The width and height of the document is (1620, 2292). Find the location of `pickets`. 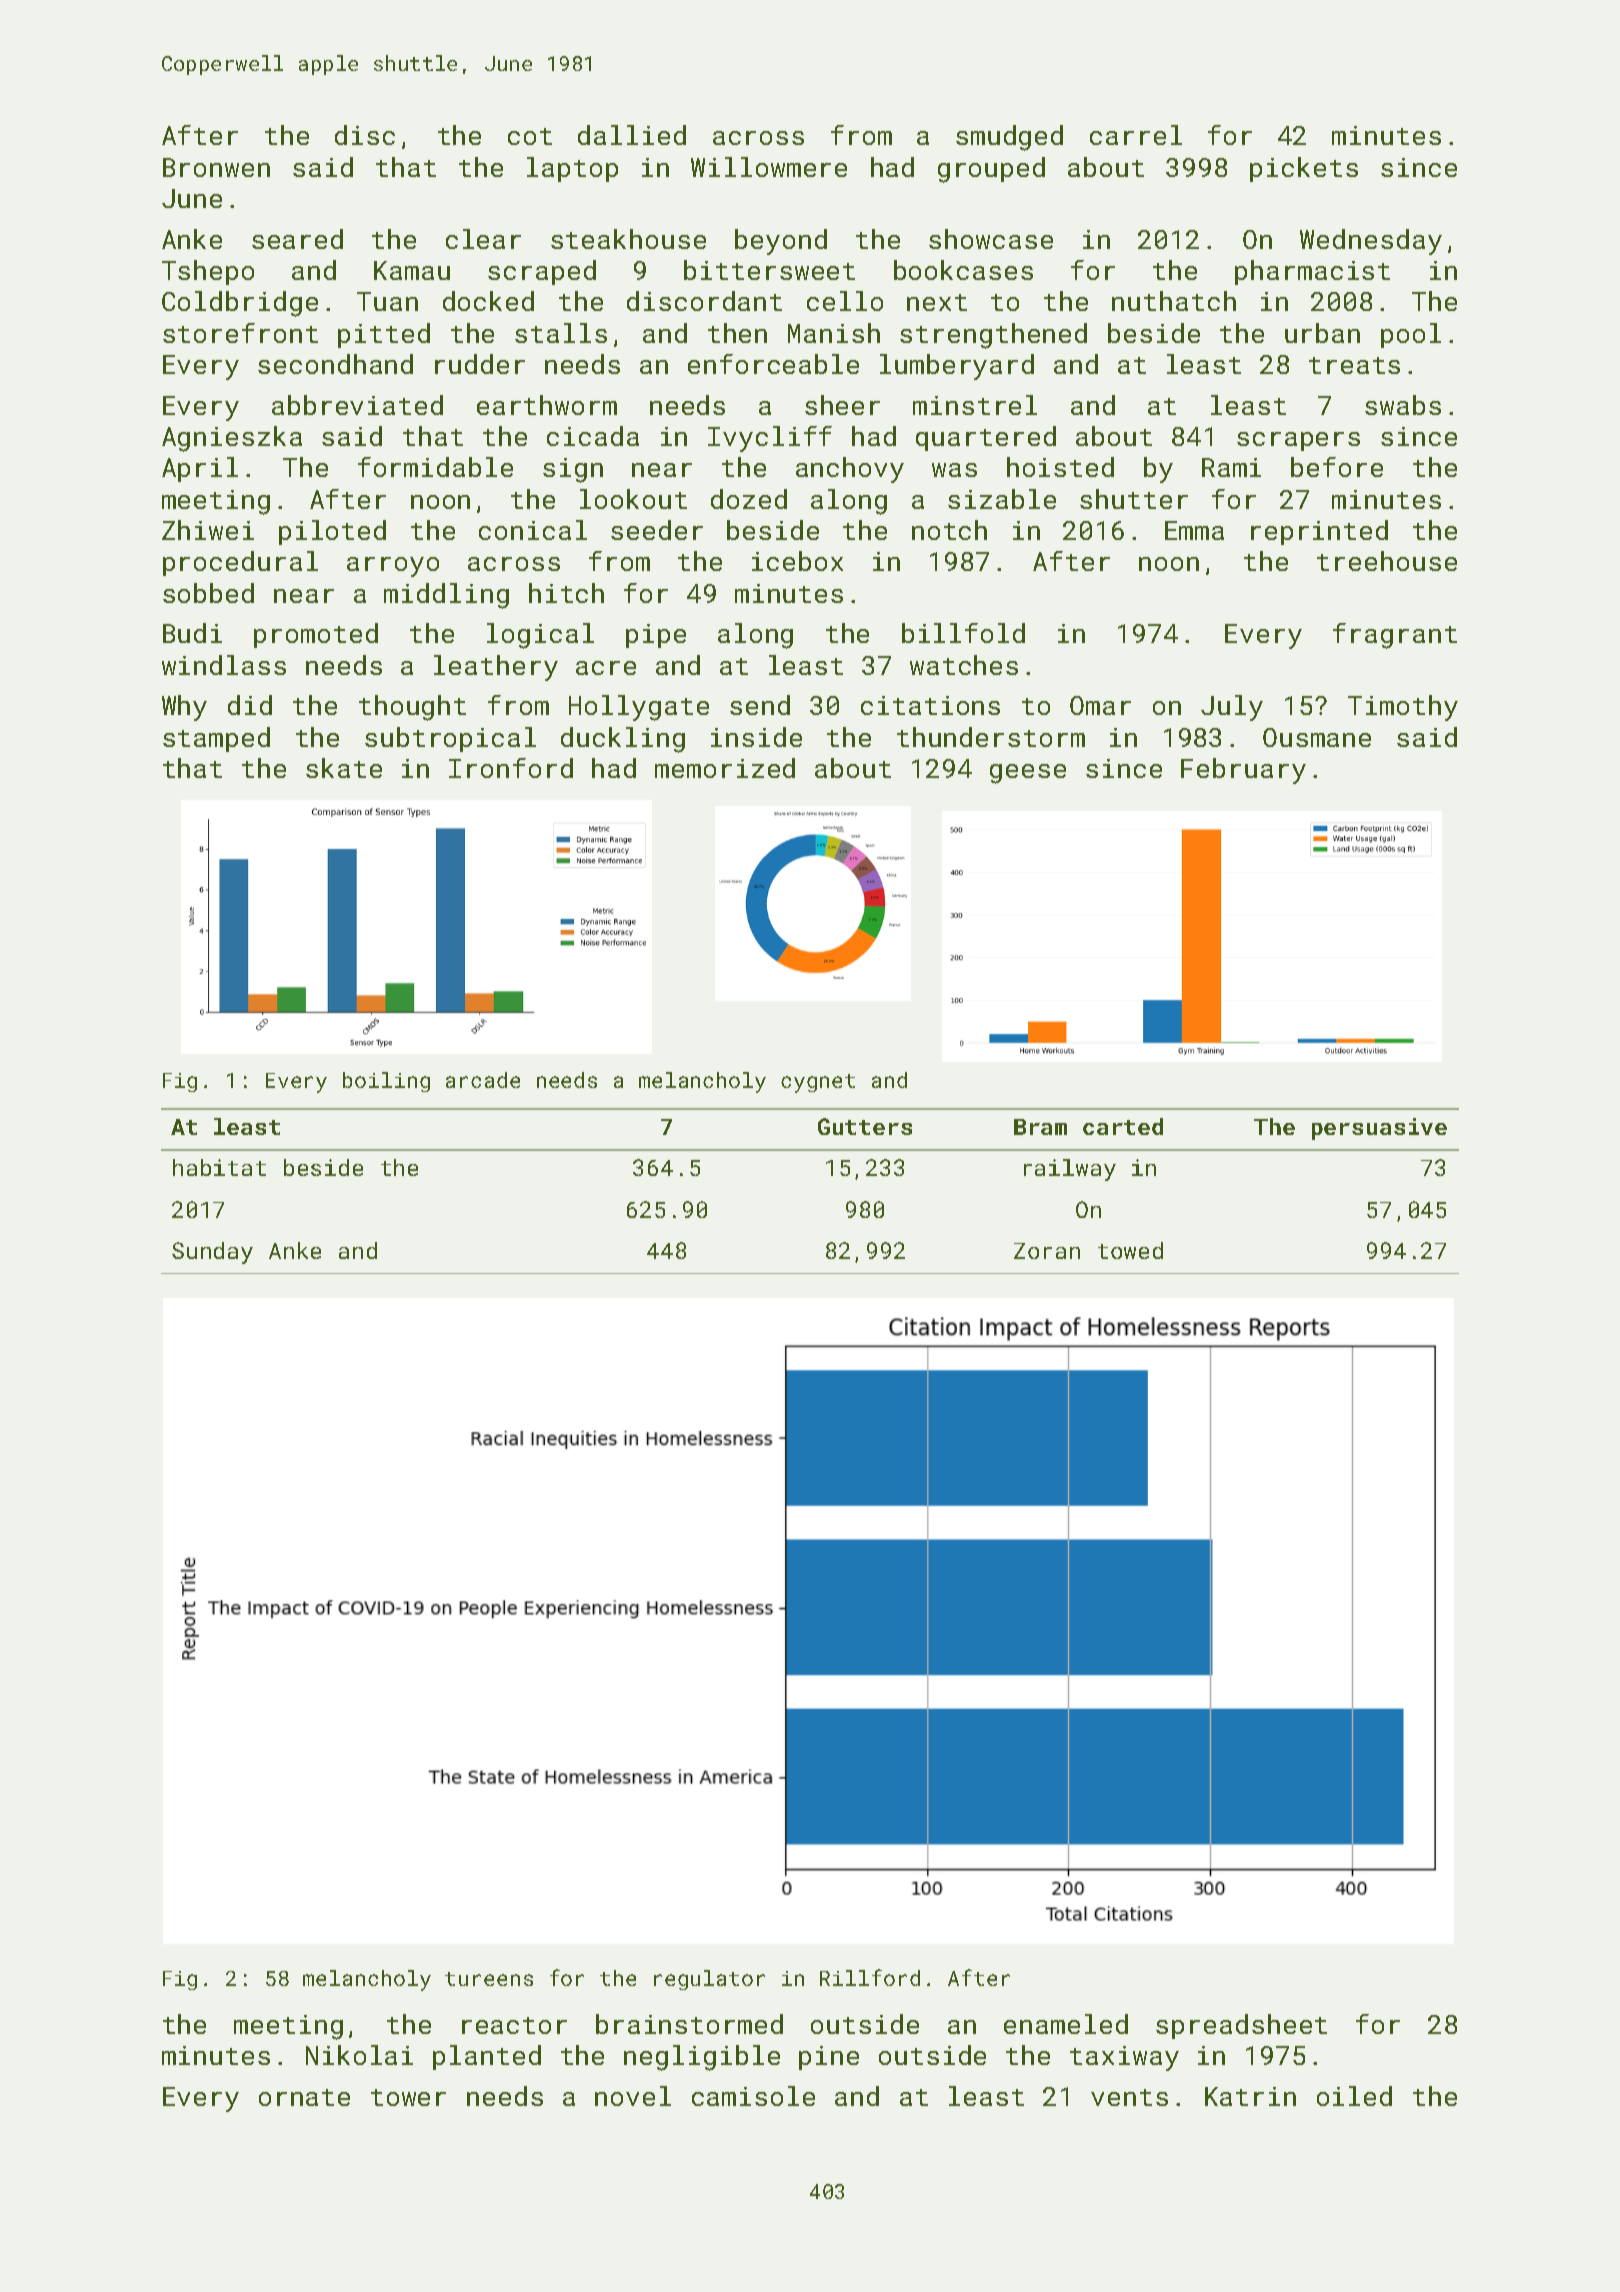

pickets is located at coordinates (1304, 169).
